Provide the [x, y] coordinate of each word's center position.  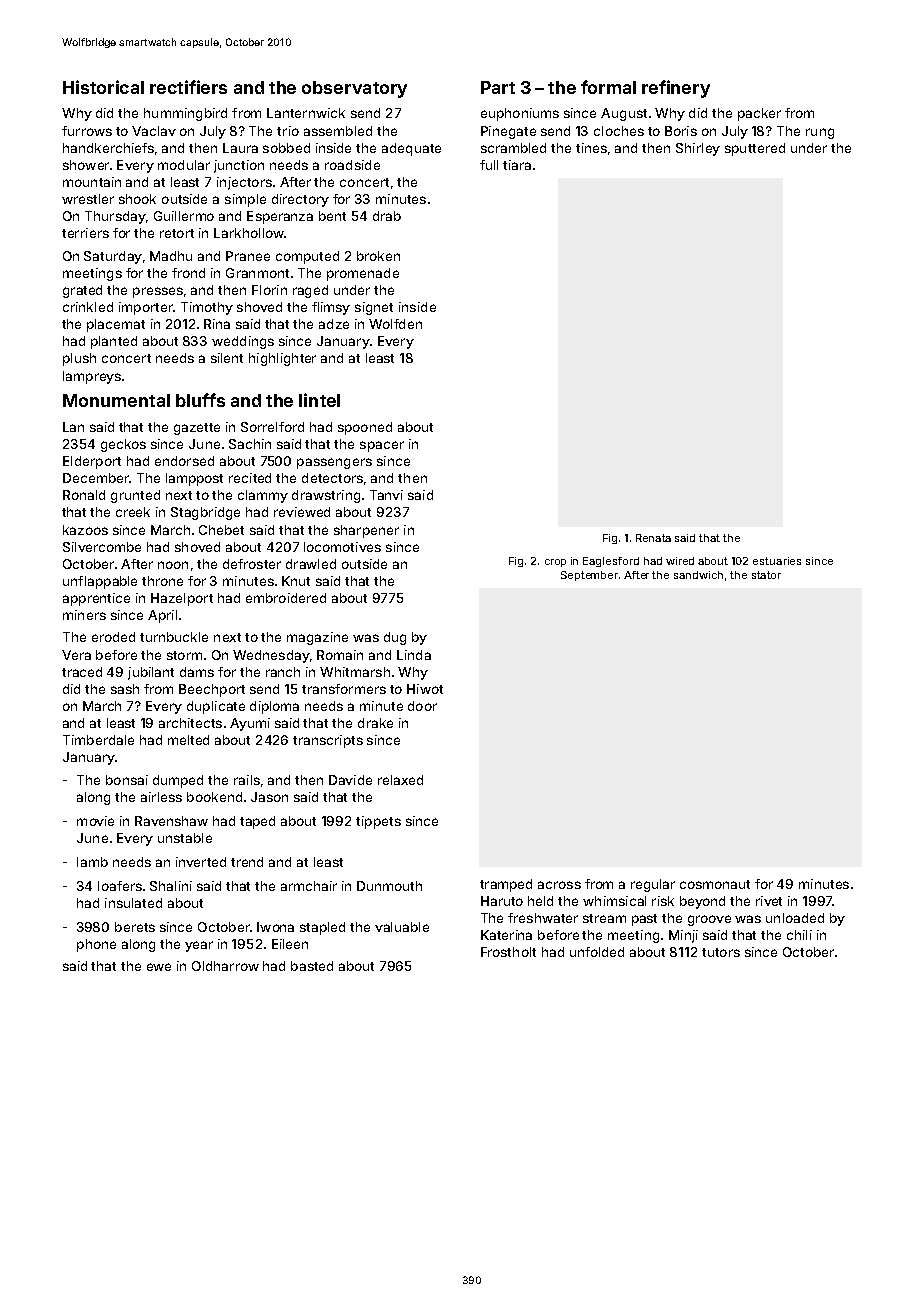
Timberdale [98, 740]
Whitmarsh [355, 672]
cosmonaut [715, 884]
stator [766, 575]
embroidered [286, 598]
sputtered [755, 149]
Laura [240, 148]
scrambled [513, 148]
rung [820, 133]
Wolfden [395, 324]
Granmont [257, 273]
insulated [133, 903]
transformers [344, 689]
